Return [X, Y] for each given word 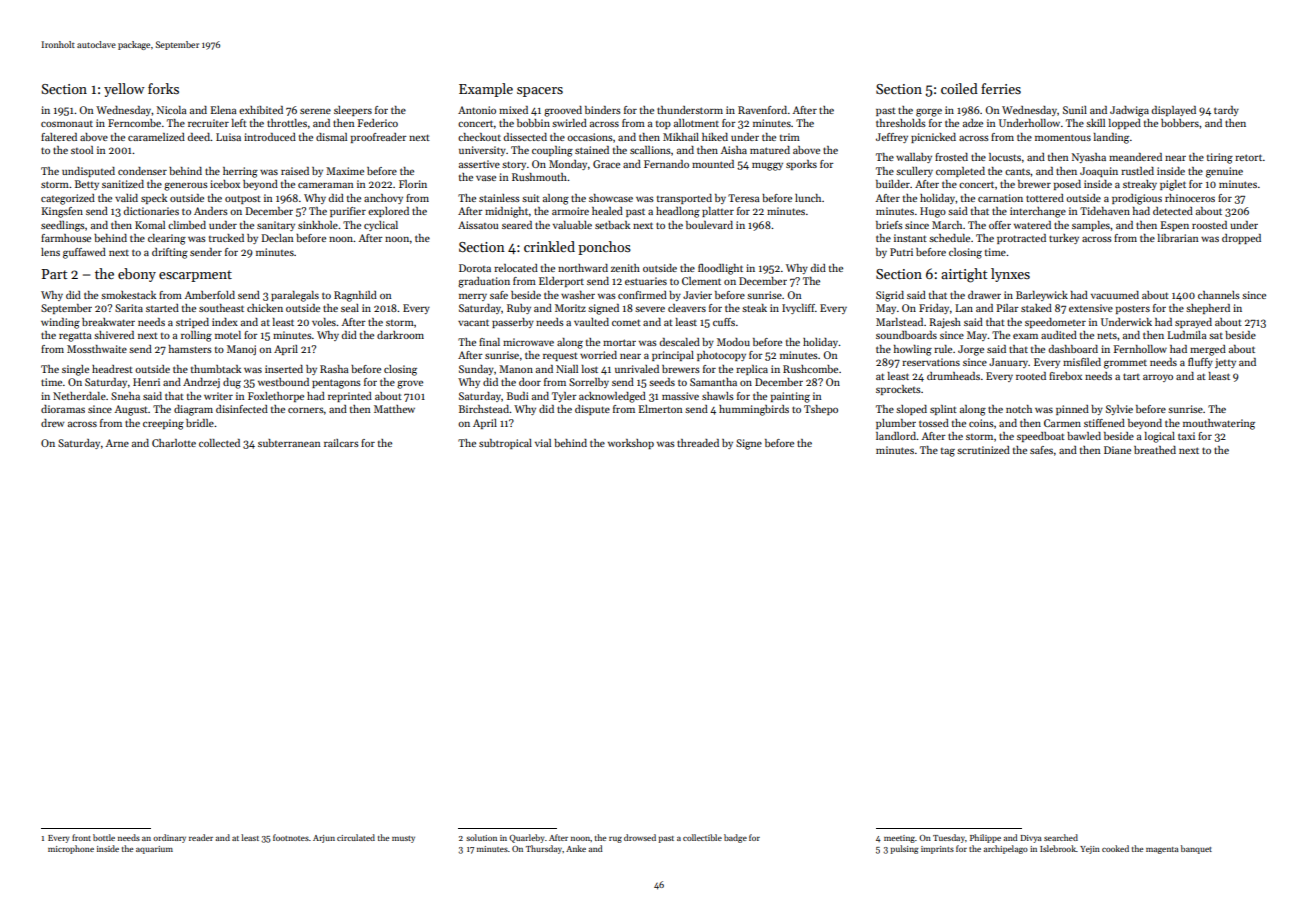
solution [481, 837]
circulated [356, 837]
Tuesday [949, 838]
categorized [68, 199]
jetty [1225, 363]
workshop [631, 444]
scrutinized [983, 450]
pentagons [336, 384]
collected [219, 443]
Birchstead [484, 409]
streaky [1140, 185]
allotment [696, 123]
